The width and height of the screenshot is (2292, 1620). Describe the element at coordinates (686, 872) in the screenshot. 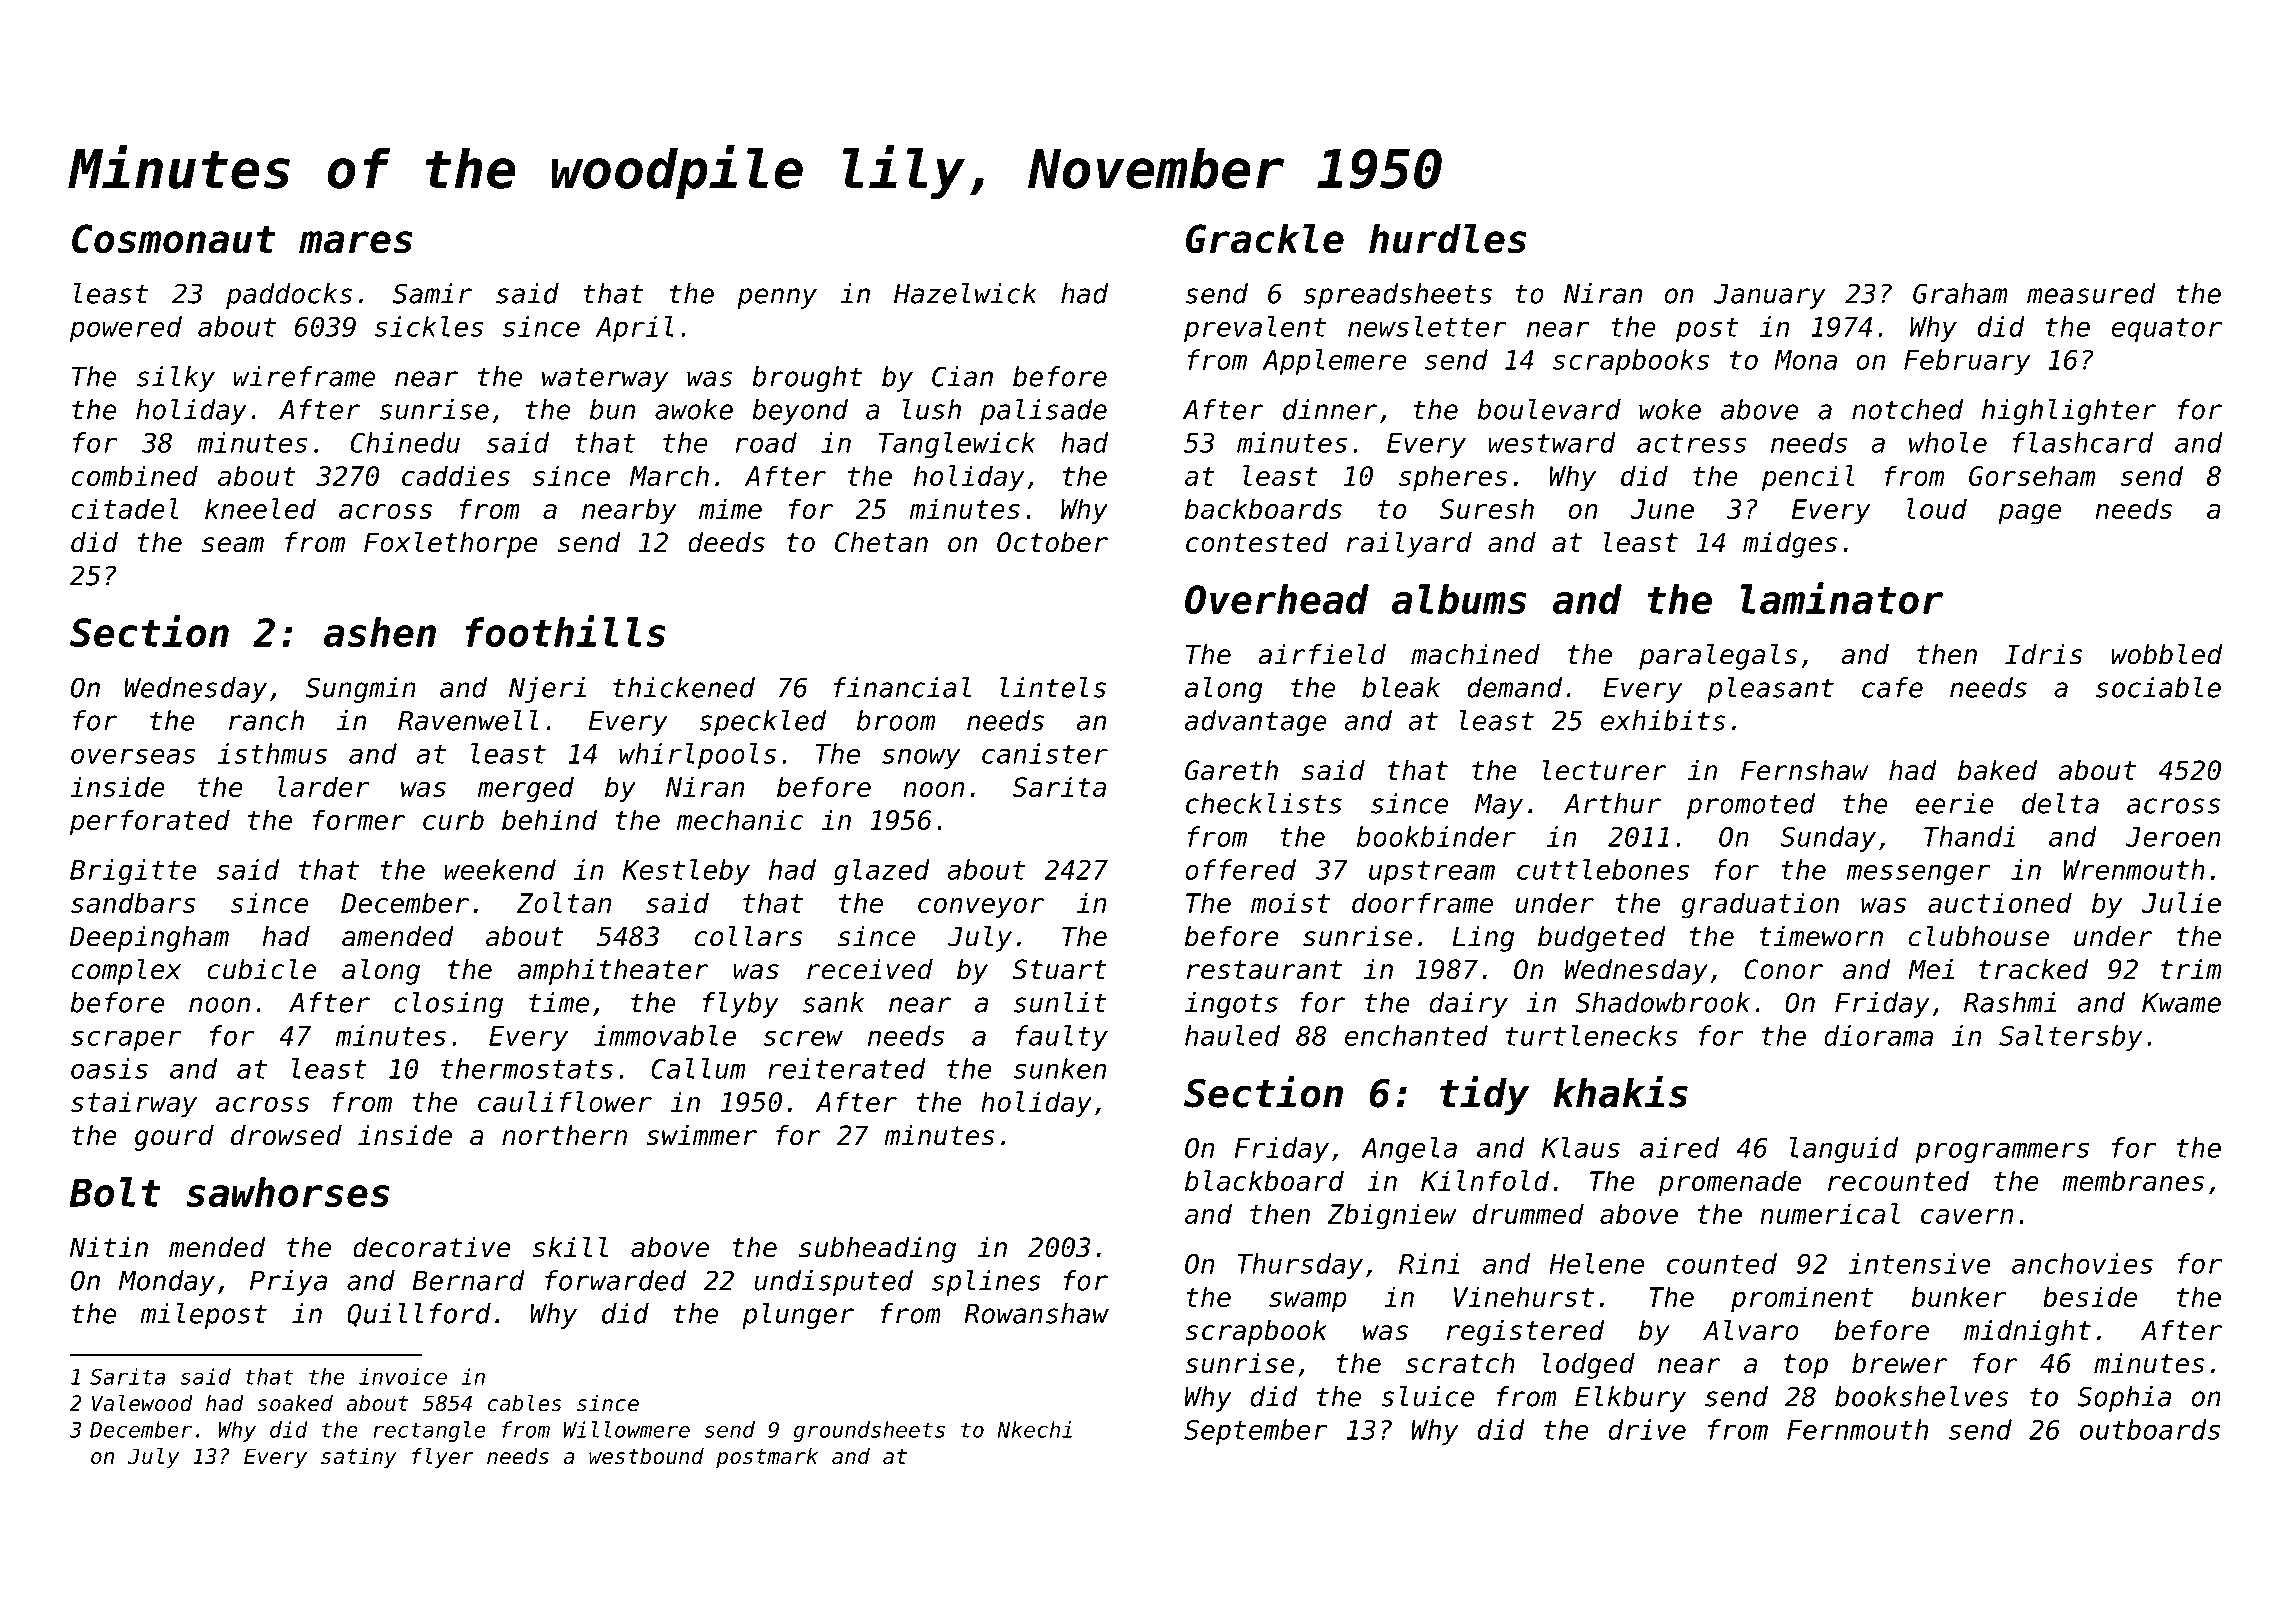

I see `Kestleby` at that location.
